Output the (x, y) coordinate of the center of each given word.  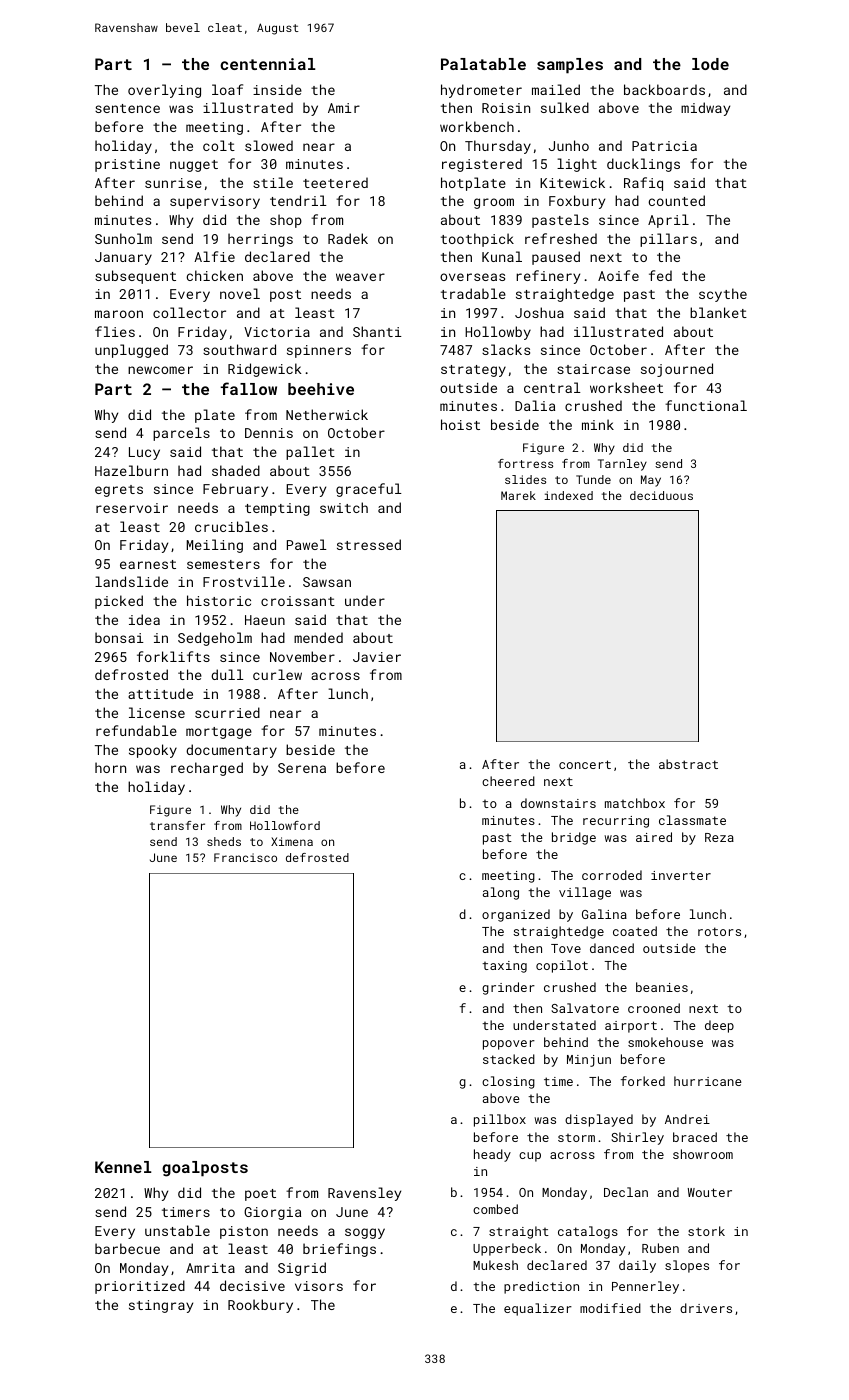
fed (660, 275)
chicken (214, 275)
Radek (348, 238)
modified (610, 1308)
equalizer (538, 1309)
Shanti (377, 331)
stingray (161, 1306)
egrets (119, 491)
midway (705, 109)
